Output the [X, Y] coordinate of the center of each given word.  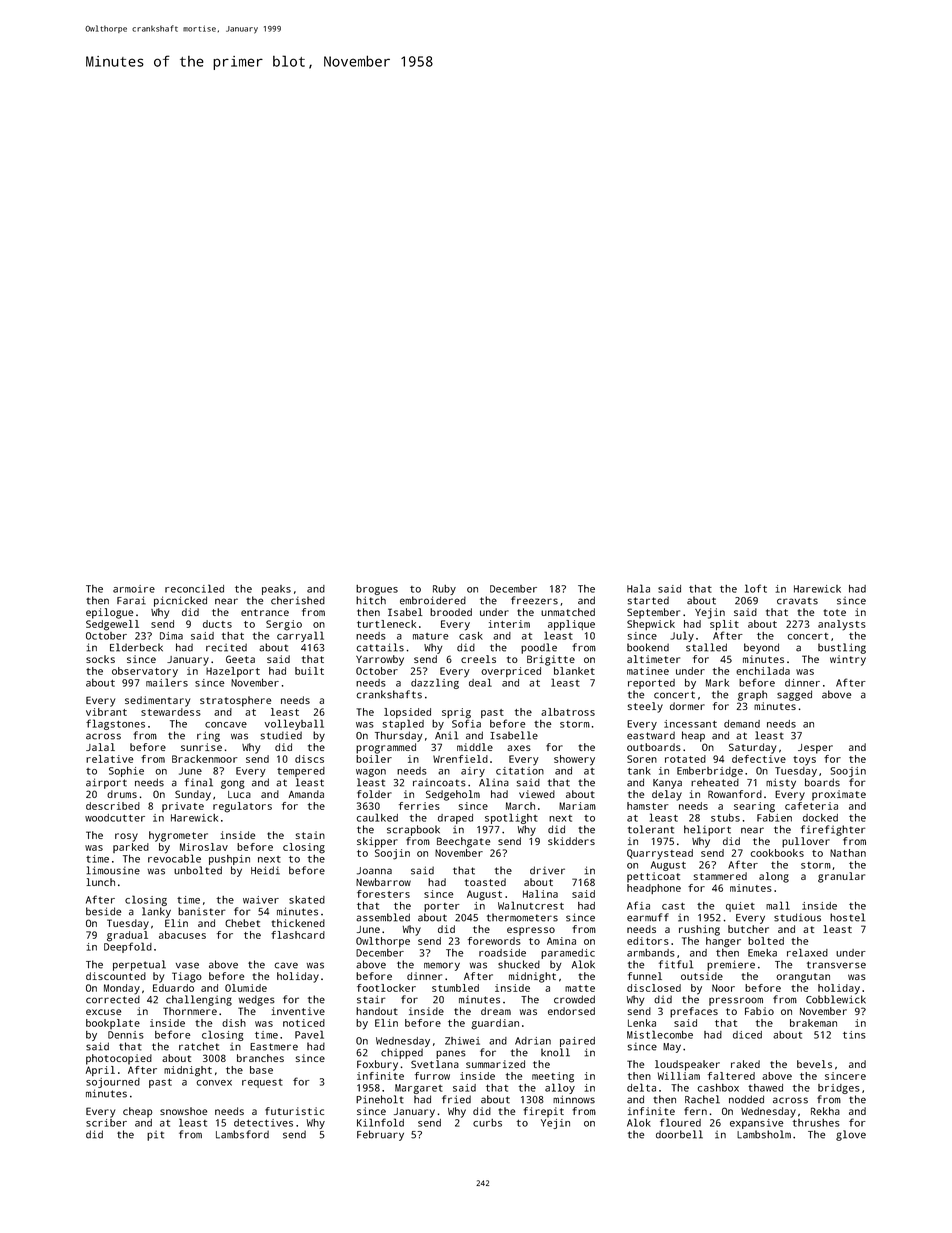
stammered [720, 876]
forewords [494, 941]
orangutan [803, 978]
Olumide [246, 988]
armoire [134, 589]
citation [520, 771]
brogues [377, 590]
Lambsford [242, 1134]
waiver [261, 900]
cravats [797, 601]
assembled [383, 917]
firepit [544, 1112]
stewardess [171, 712]
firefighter [833, 830]
